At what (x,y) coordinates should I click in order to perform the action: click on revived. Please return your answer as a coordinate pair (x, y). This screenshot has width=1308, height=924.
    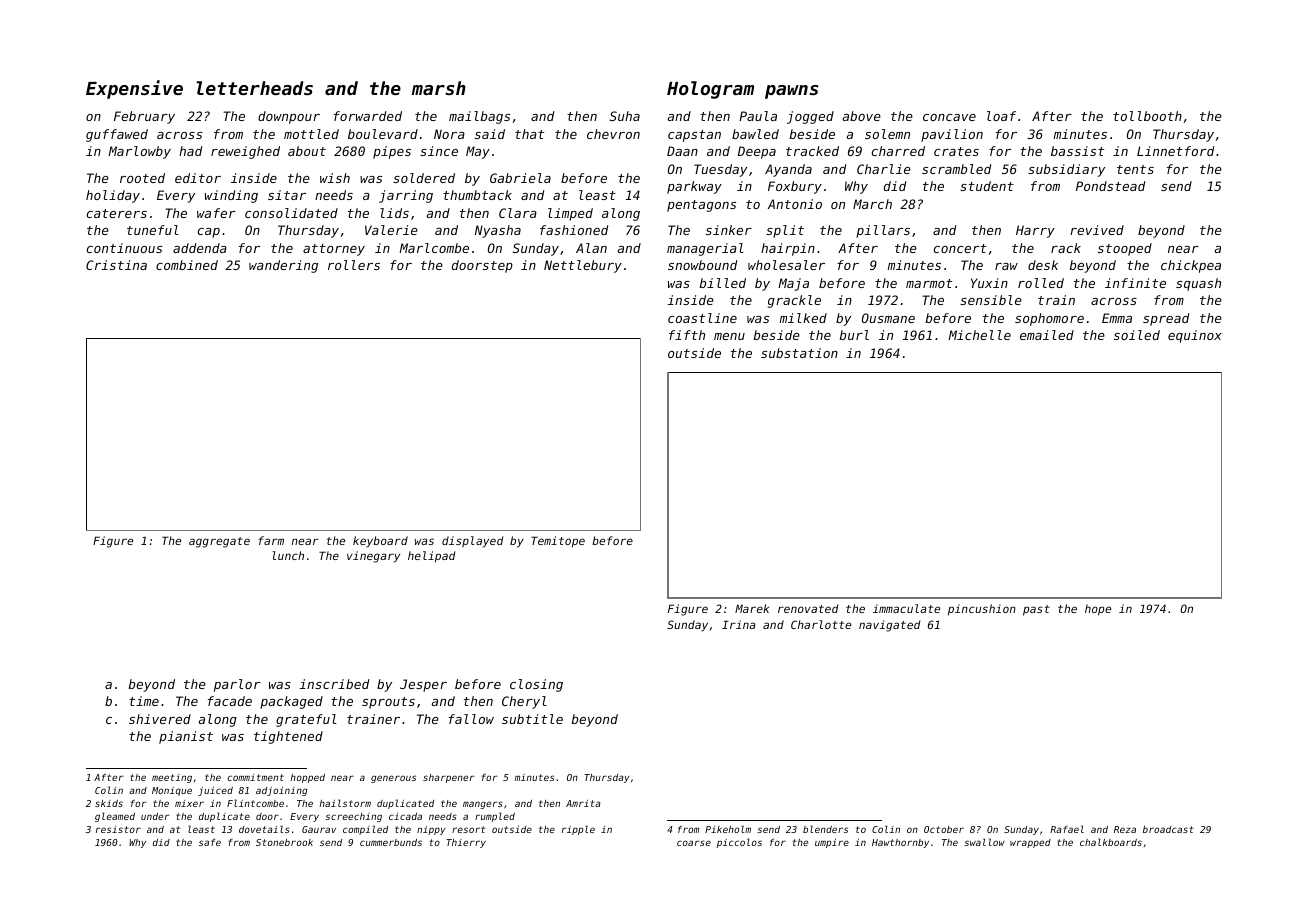
    Looking at the image, I should click on (1097, 230).
